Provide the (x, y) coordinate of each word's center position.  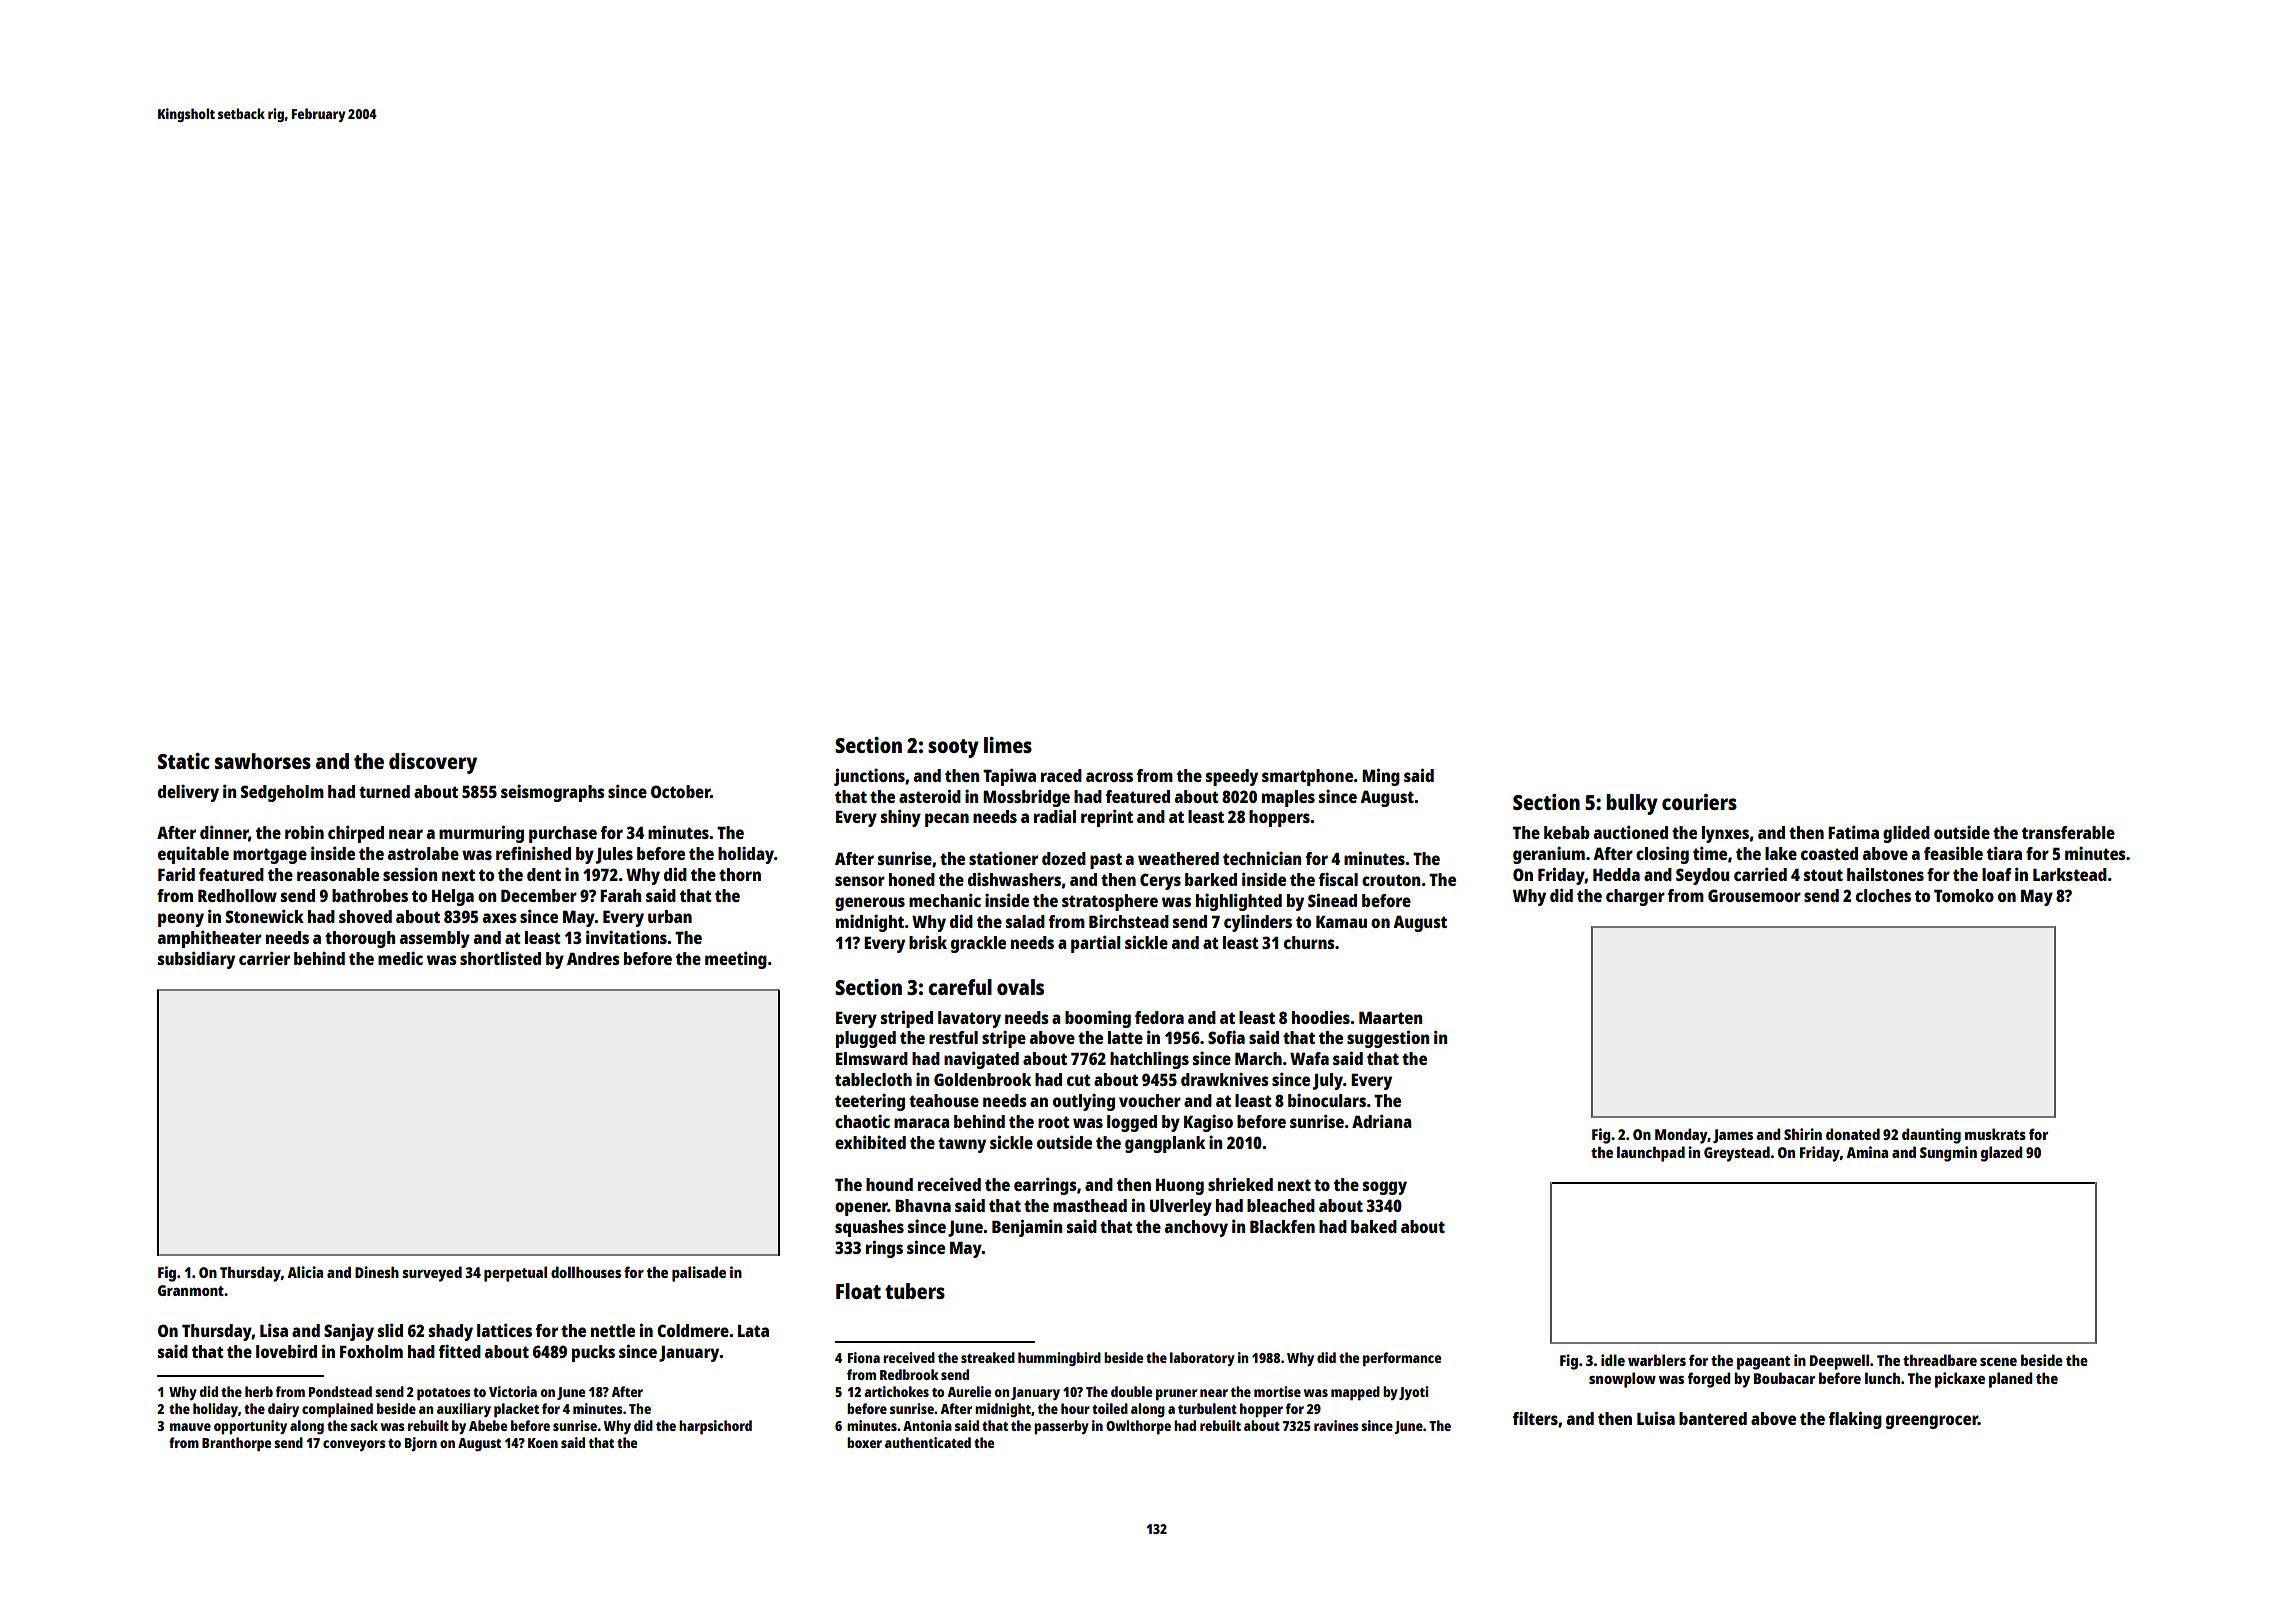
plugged (866, 1039)
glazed (2001, 1154)
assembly (435, 939)
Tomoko (1964, 895)
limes (1008, 745)
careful (960, 987)
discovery (433, 763)
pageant (1763, 1363)
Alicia (305, 1272)
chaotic (862, 1121)
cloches (1883, 895)
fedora (1159, 1017)
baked (1374, 1226)
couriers (1699, 802)
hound (889, 1184)
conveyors (354, 1445)
